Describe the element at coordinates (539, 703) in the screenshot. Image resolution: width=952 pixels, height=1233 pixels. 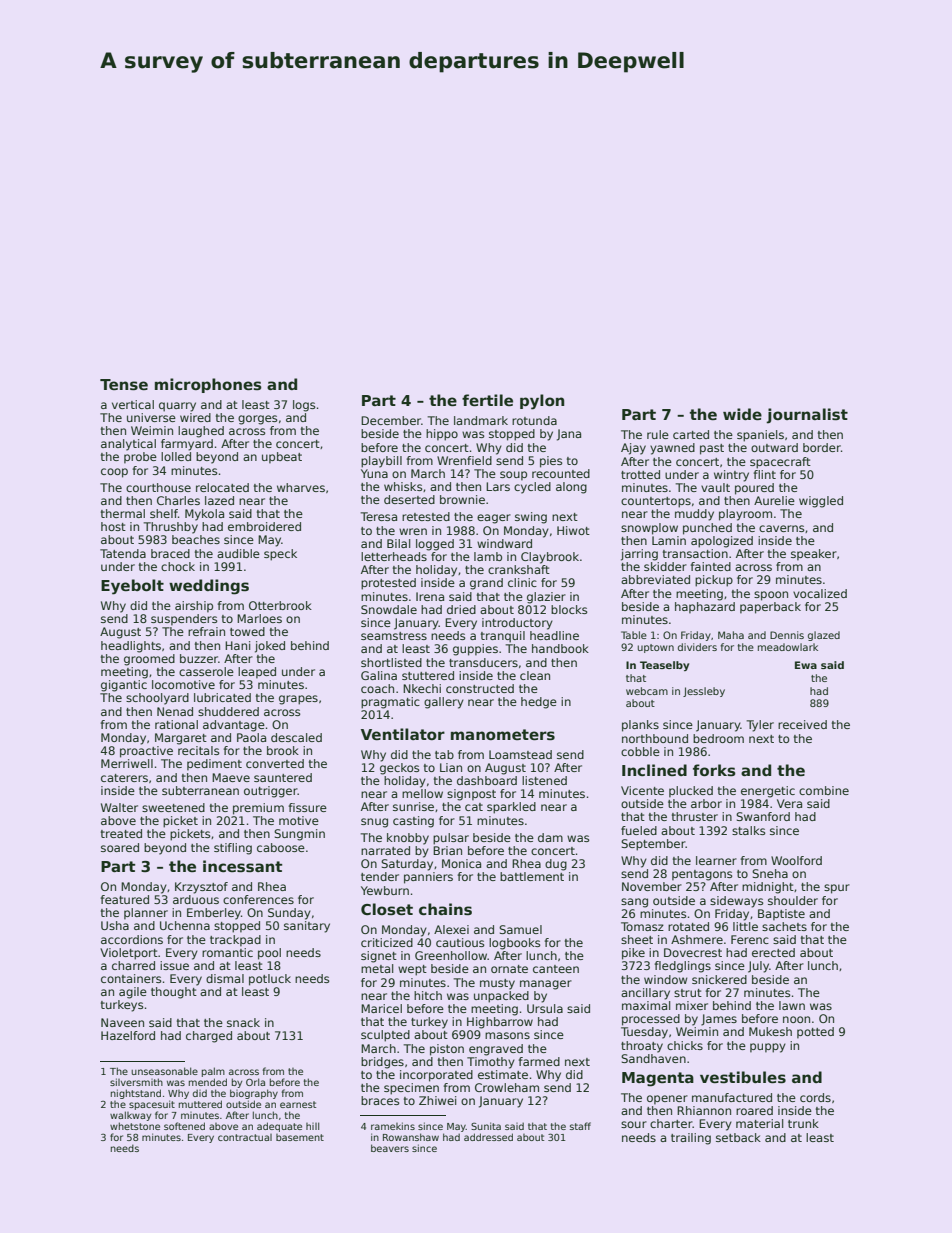
I see `hedge` at that location.
